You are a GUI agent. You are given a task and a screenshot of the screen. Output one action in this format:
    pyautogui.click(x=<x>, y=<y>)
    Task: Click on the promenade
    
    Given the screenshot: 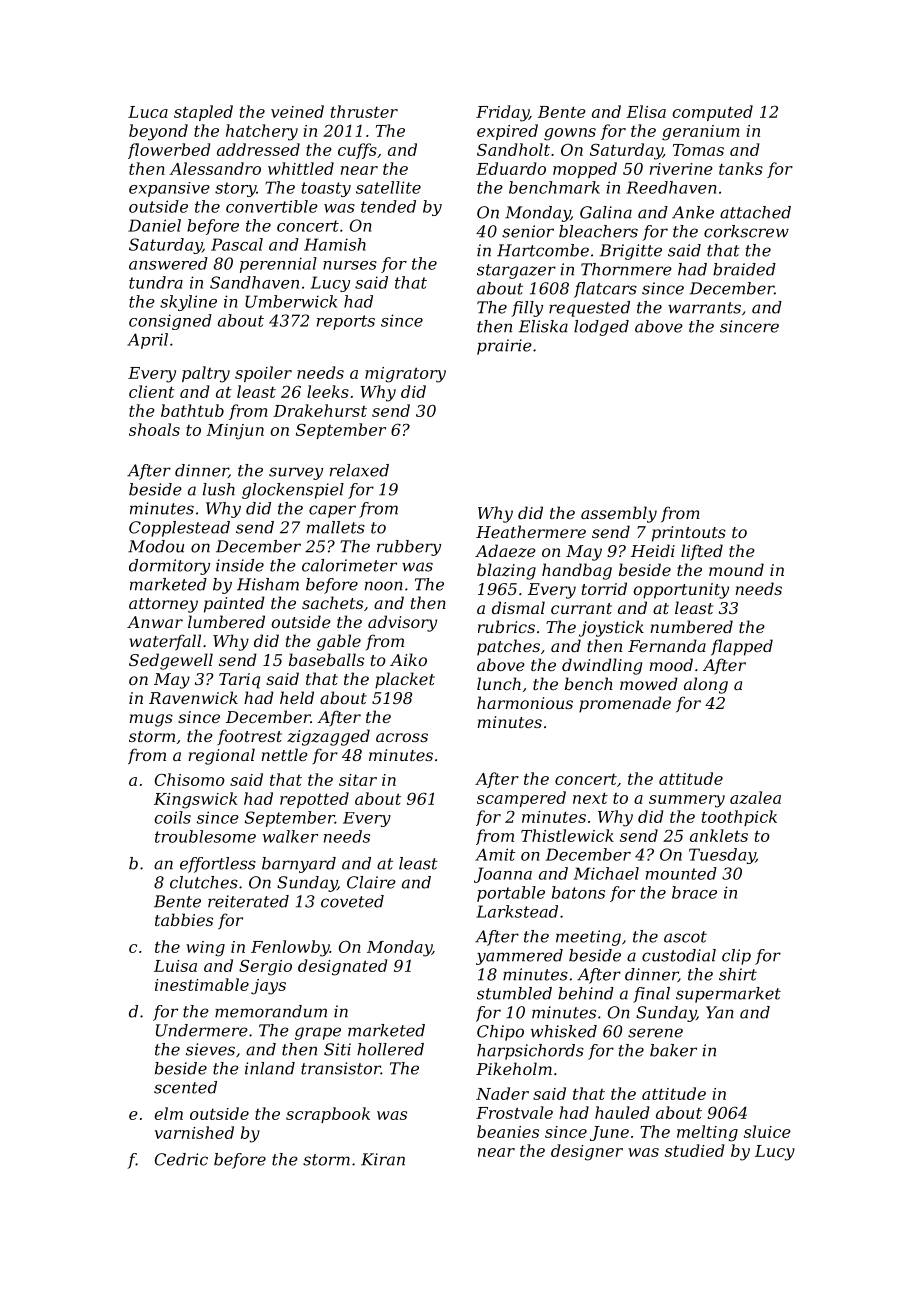 What is the action you would take?
    pyautogui.click(x=625, y=704)
